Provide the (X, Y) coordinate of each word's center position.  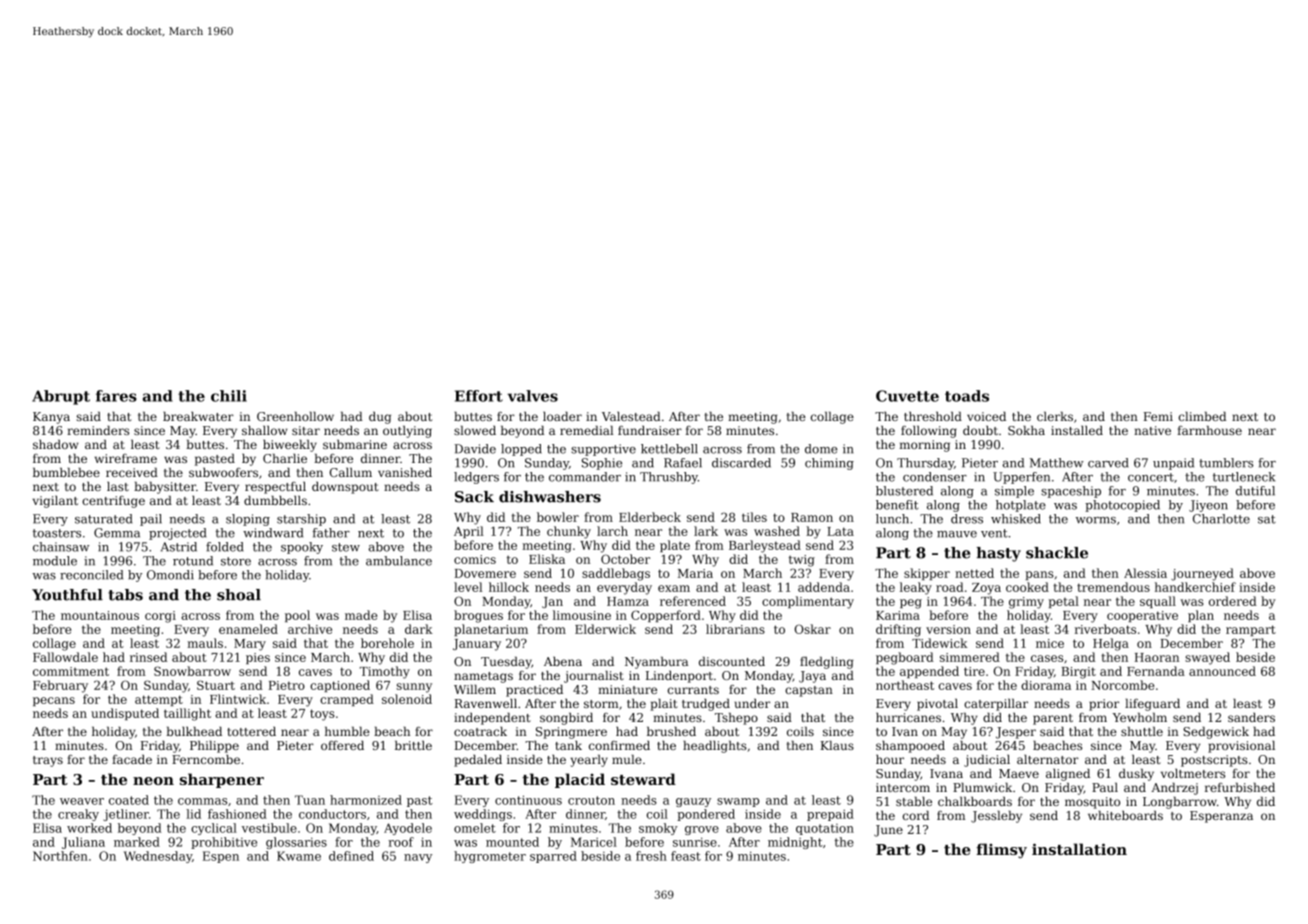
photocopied (1122, 506)
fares (116, 396)
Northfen (60, 856)
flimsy (1001, 850)
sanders (1251, 717)
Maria (695, 573)
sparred (553, 857)
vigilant (55, 502)
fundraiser (650, 430)
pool (297, 616)
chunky (569, 532)
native (1152, 430)
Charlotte (1221, 519)
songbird (566, 719)
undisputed (125, 714)
